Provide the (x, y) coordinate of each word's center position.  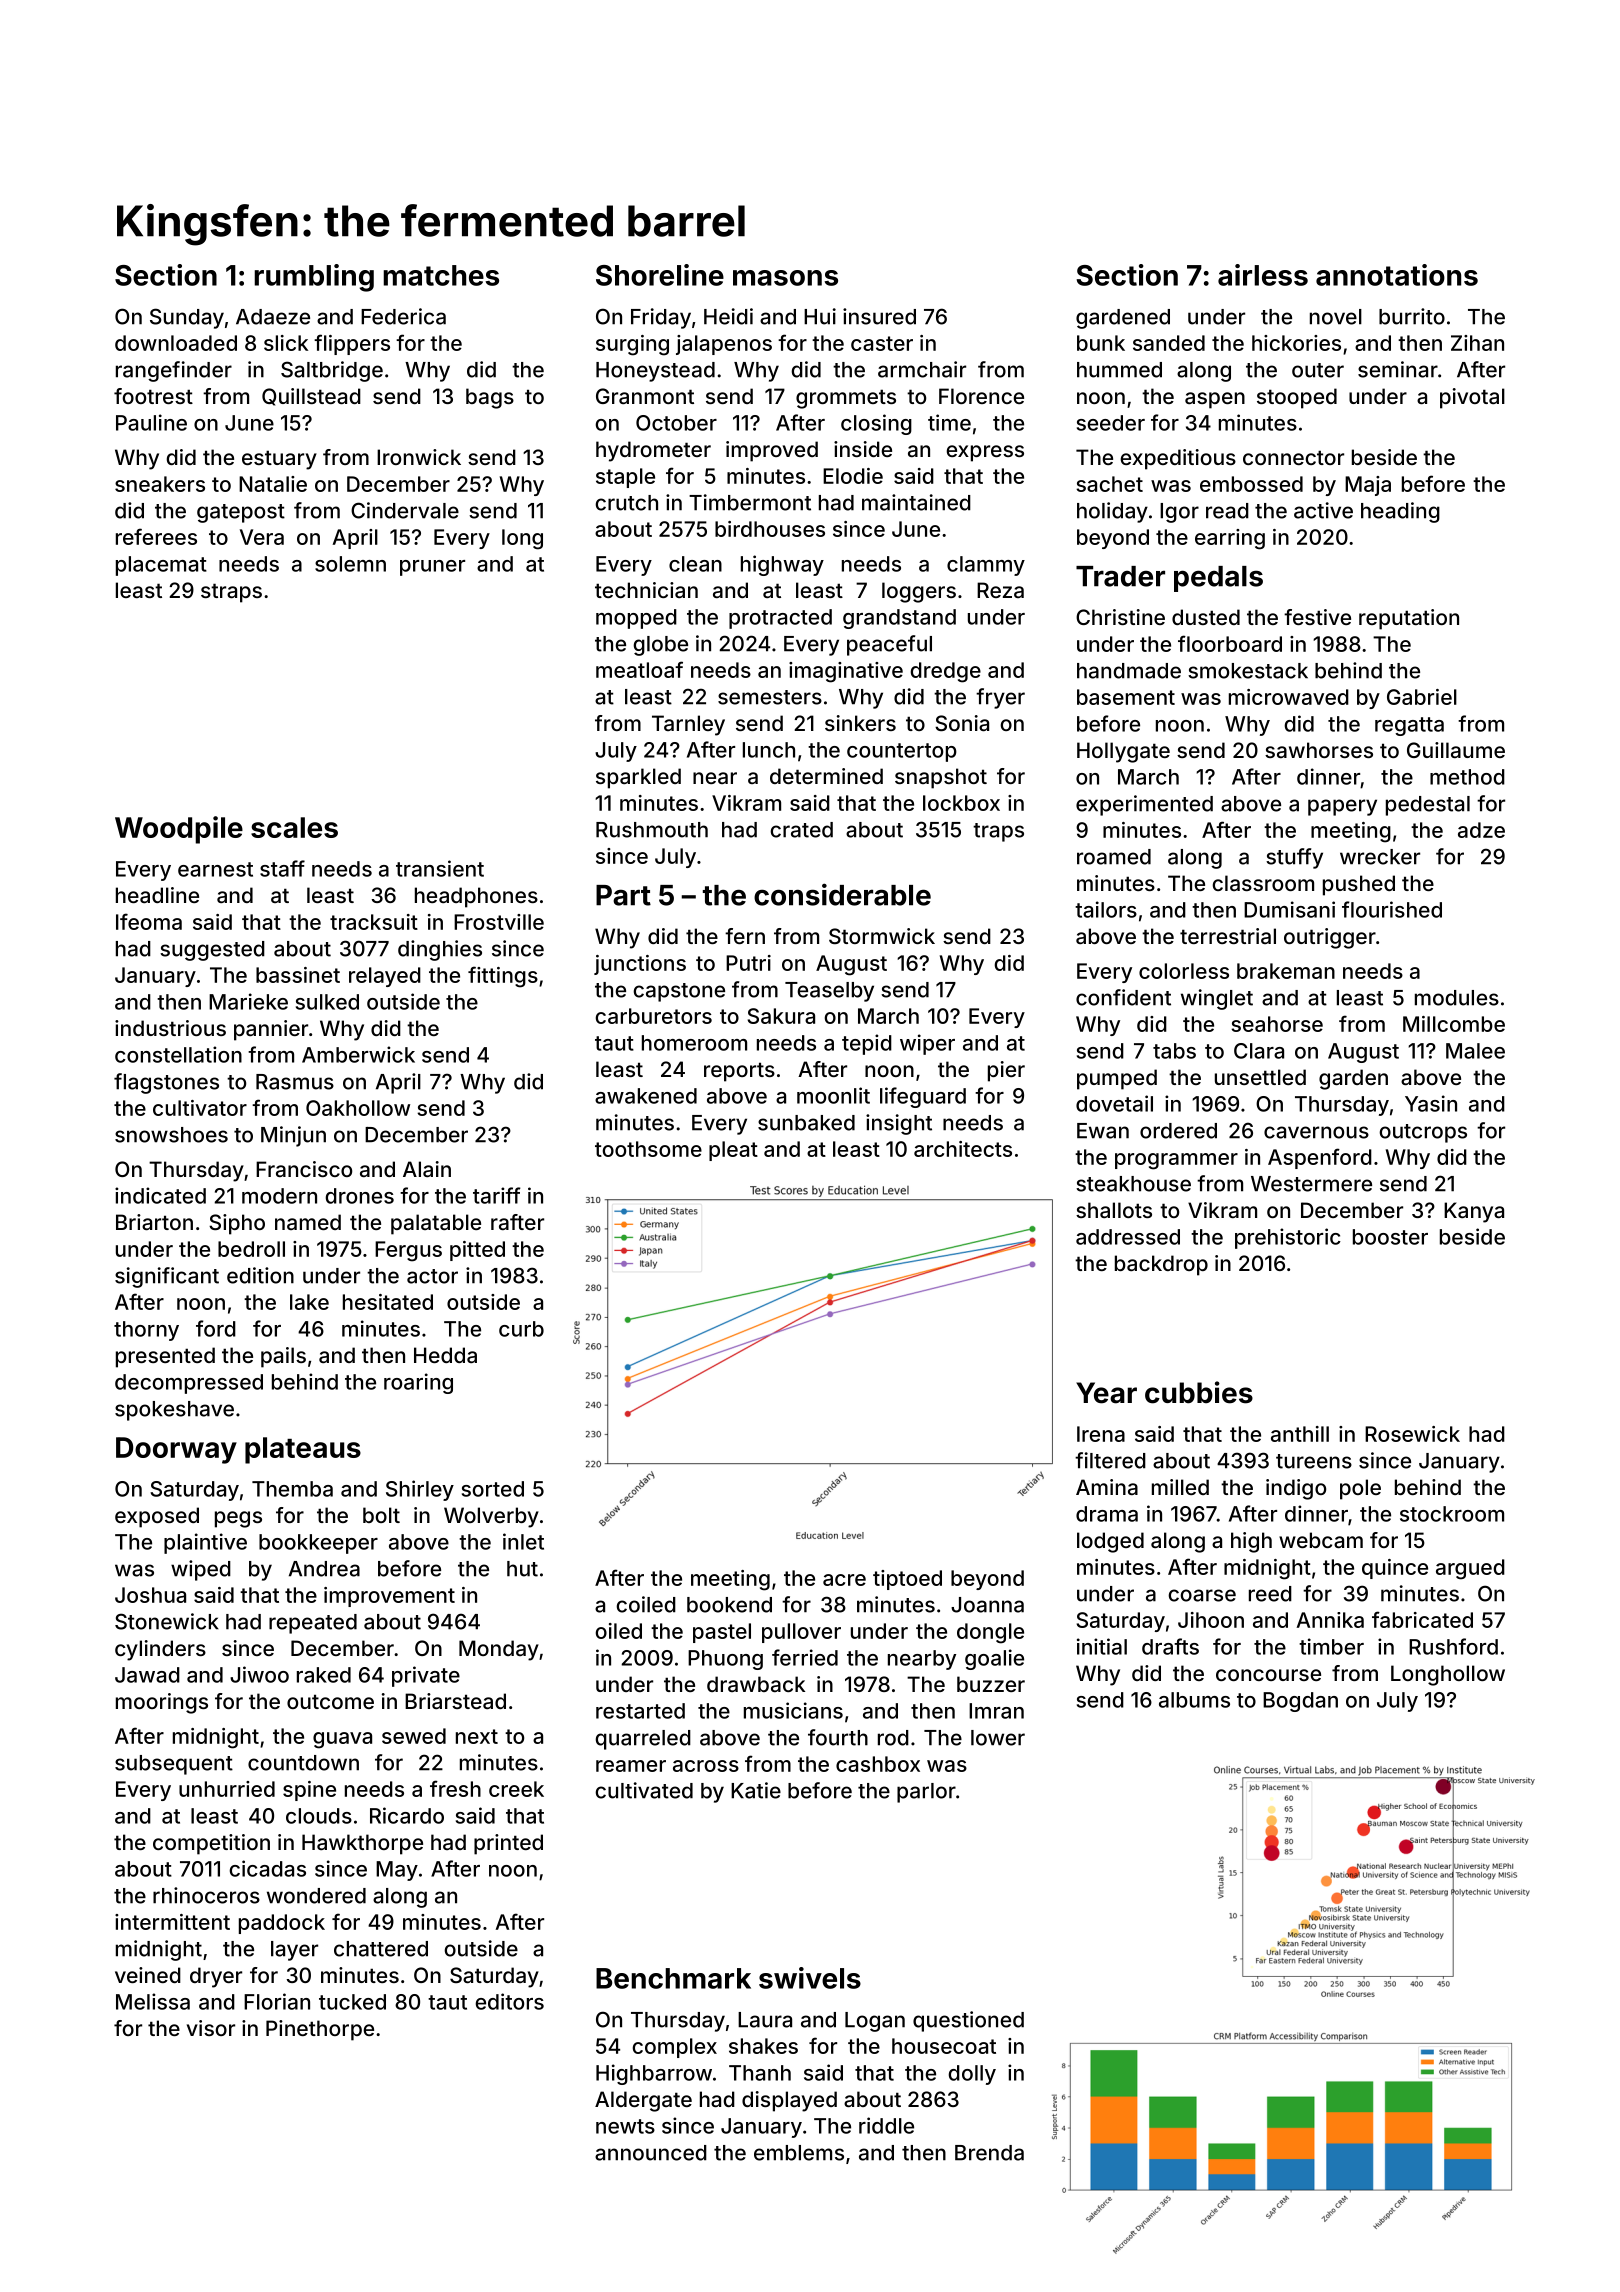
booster (1390, 1237)
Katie (756, 1790)
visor (211, 2028)
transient (440, 868)
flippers (352, 344)
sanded (1169, 343)
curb (521, 1329)
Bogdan (1300, 1702)
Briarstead (455, 1701)
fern (745, 936)
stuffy (1294, 858)
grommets (846, 399)
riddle (886, 2125)
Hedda (445, 1355)
